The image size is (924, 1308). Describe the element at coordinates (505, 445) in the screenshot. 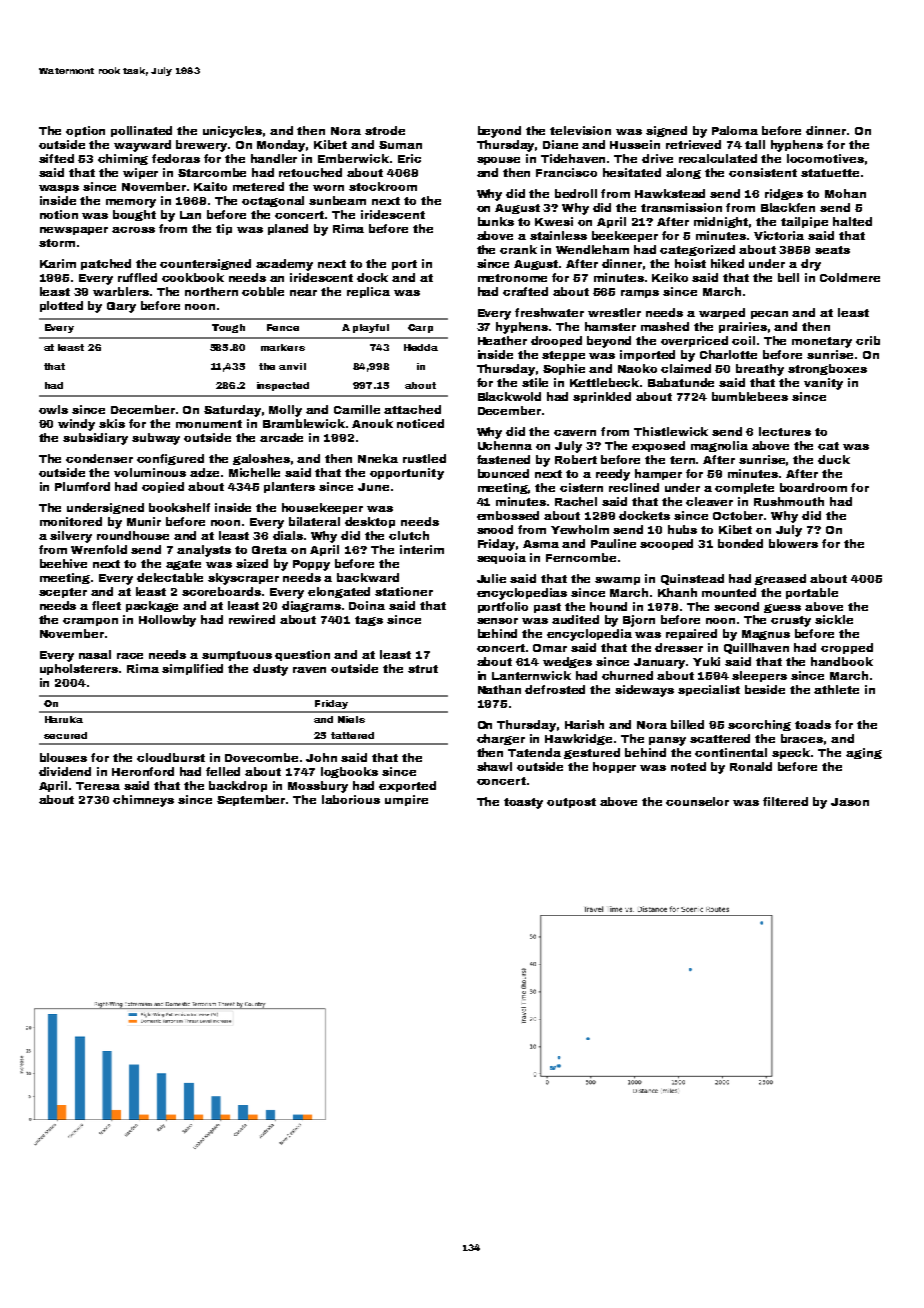

I see `Uchenna` at that location.
